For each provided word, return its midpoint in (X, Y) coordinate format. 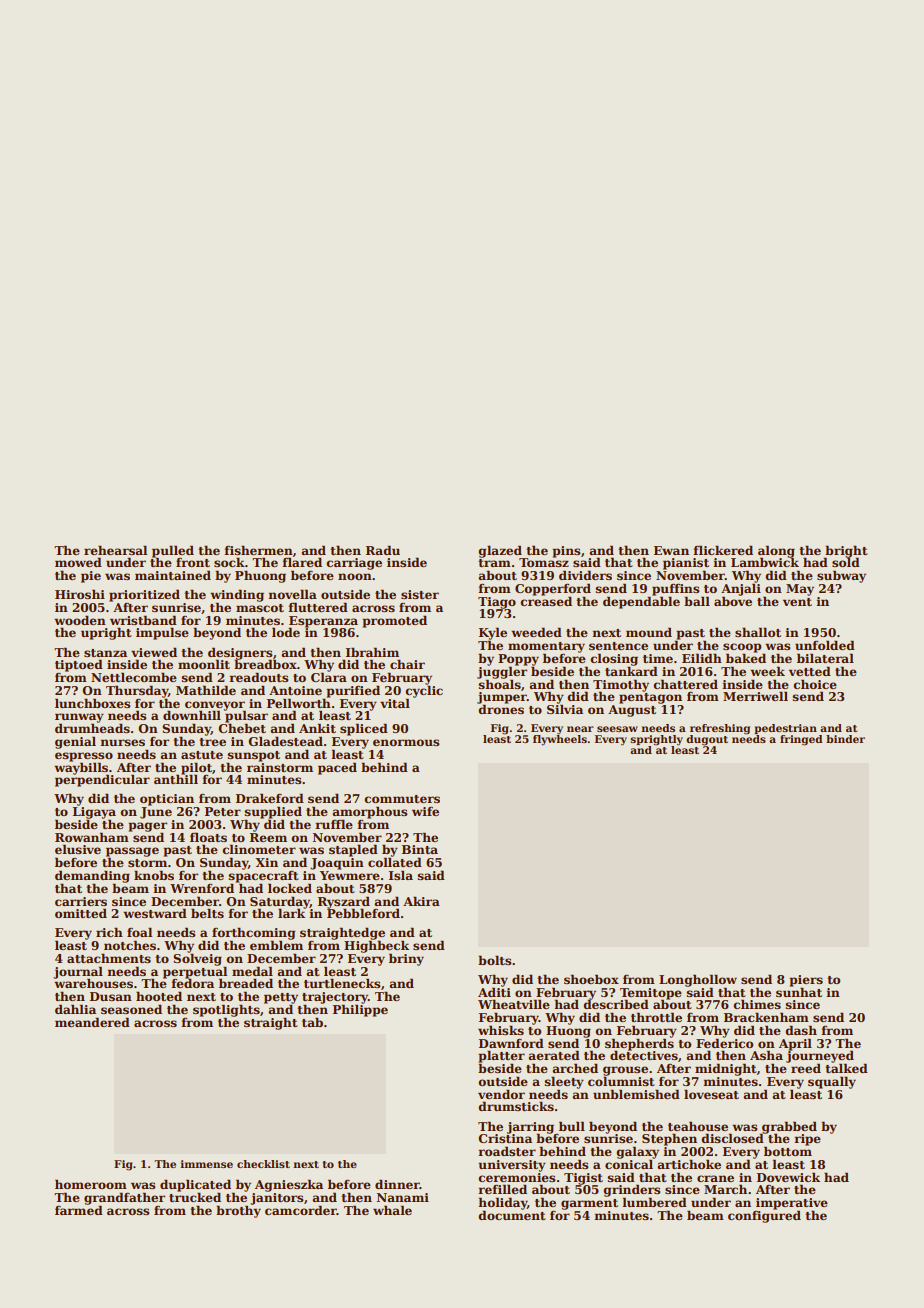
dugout (707, 740)
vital (395, 703)
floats (208, 837)
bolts (494, 960)
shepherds (639, 1044)
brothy (238, 1211)
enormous (406, 742)
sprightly (656, 740)
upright (106, 633)
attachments (109, 958)
